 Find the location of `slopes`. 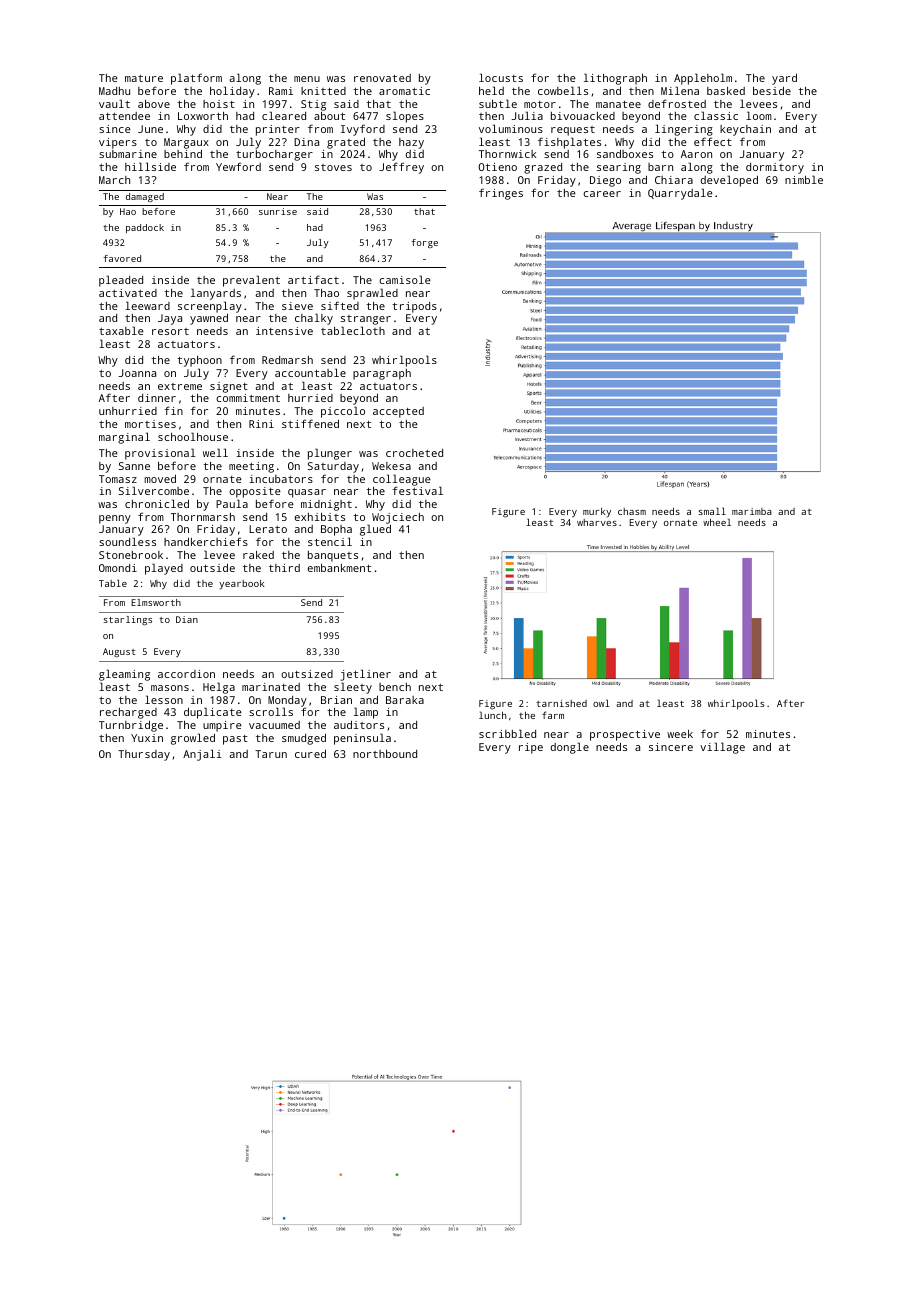

slopes is located at coordinates (405, 117).
